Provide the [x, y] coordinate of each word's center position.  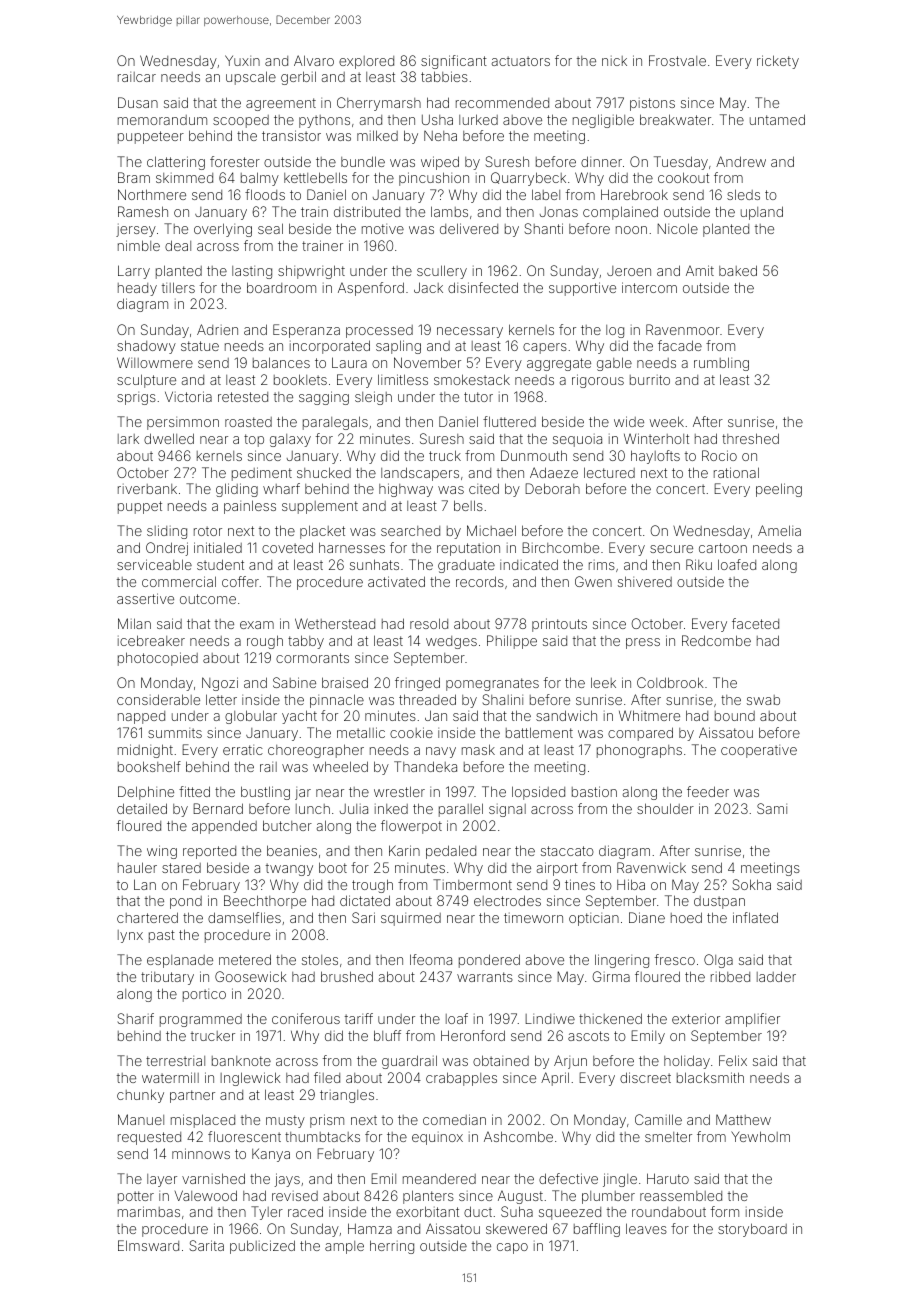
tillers [178, 287]
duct [478, 1211]
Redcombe [716, 640]
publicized [262, 1247]
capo [512, 1248]
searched [410, 531]
